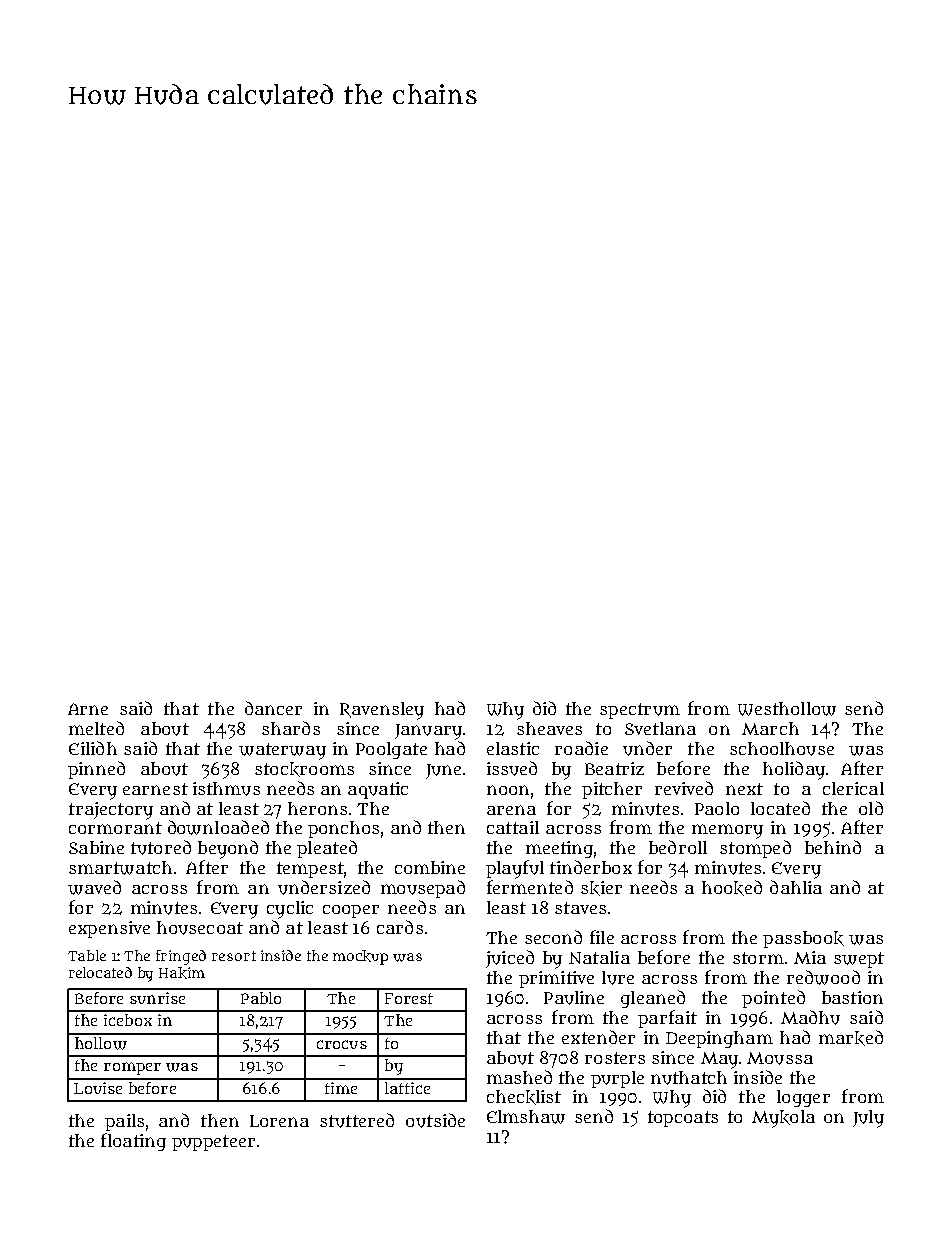 Image resolution: width=952 pixels, height=1233 pixels. I want to click on logger, so click(803, 1098).
